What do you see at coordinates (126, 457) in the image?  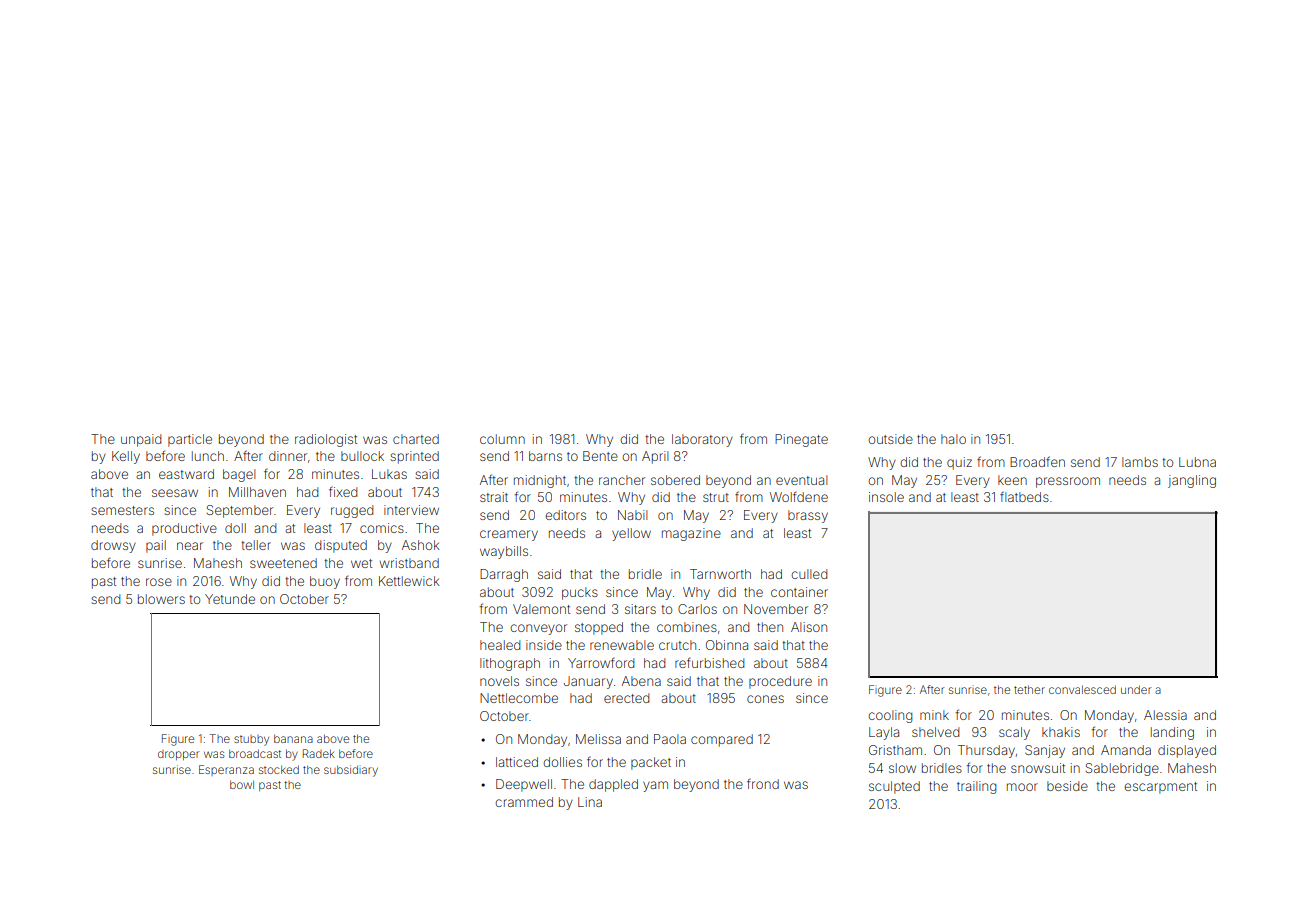 I see `Kelly` at bounding box center [126, 457].
